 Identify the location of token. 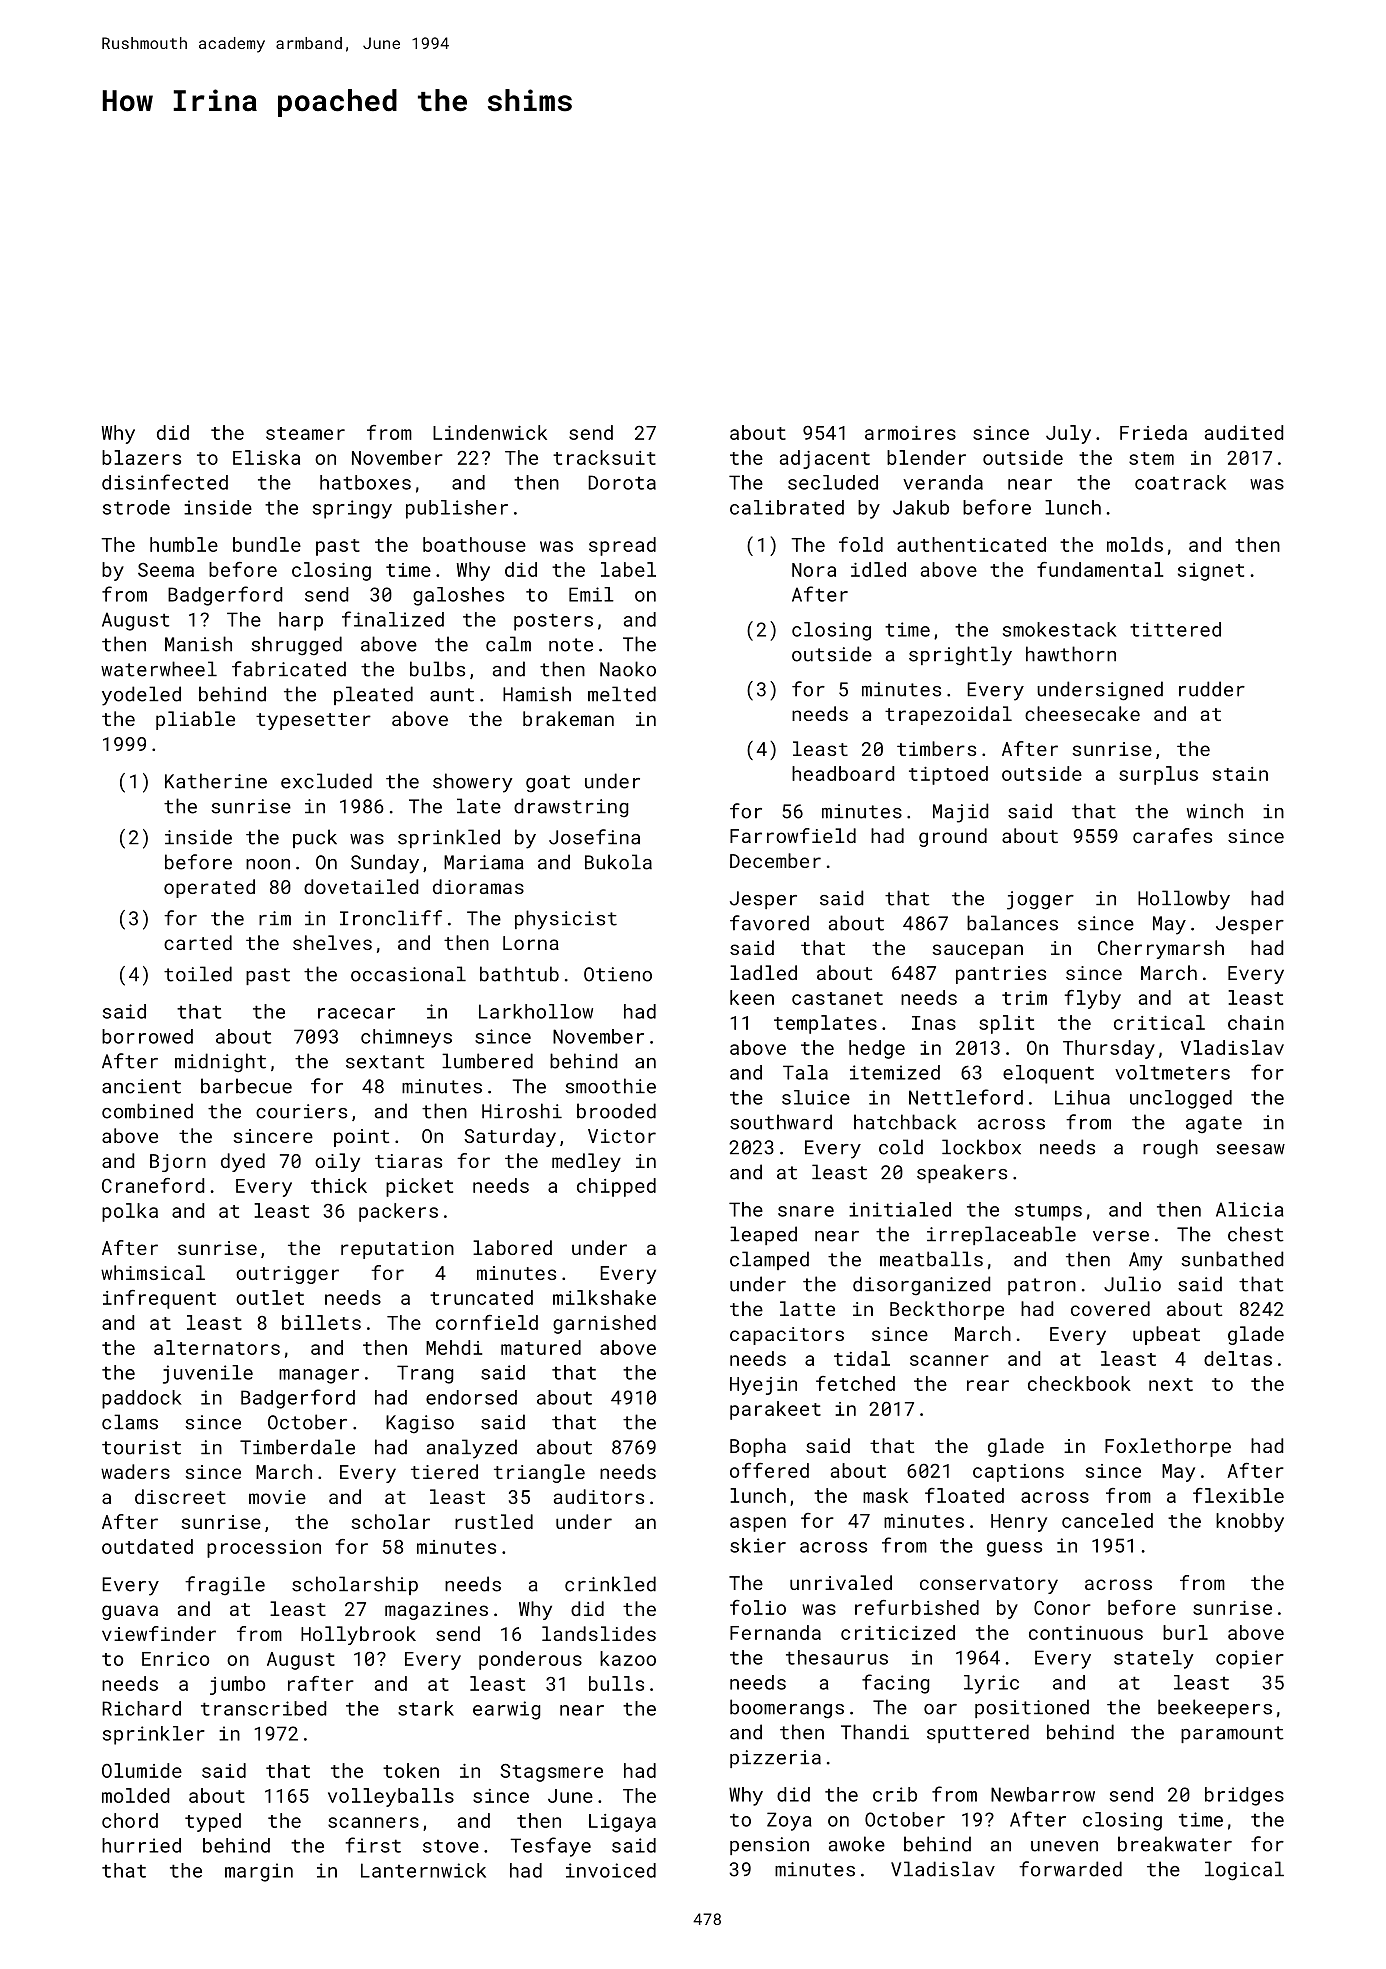
(411, 1770).
